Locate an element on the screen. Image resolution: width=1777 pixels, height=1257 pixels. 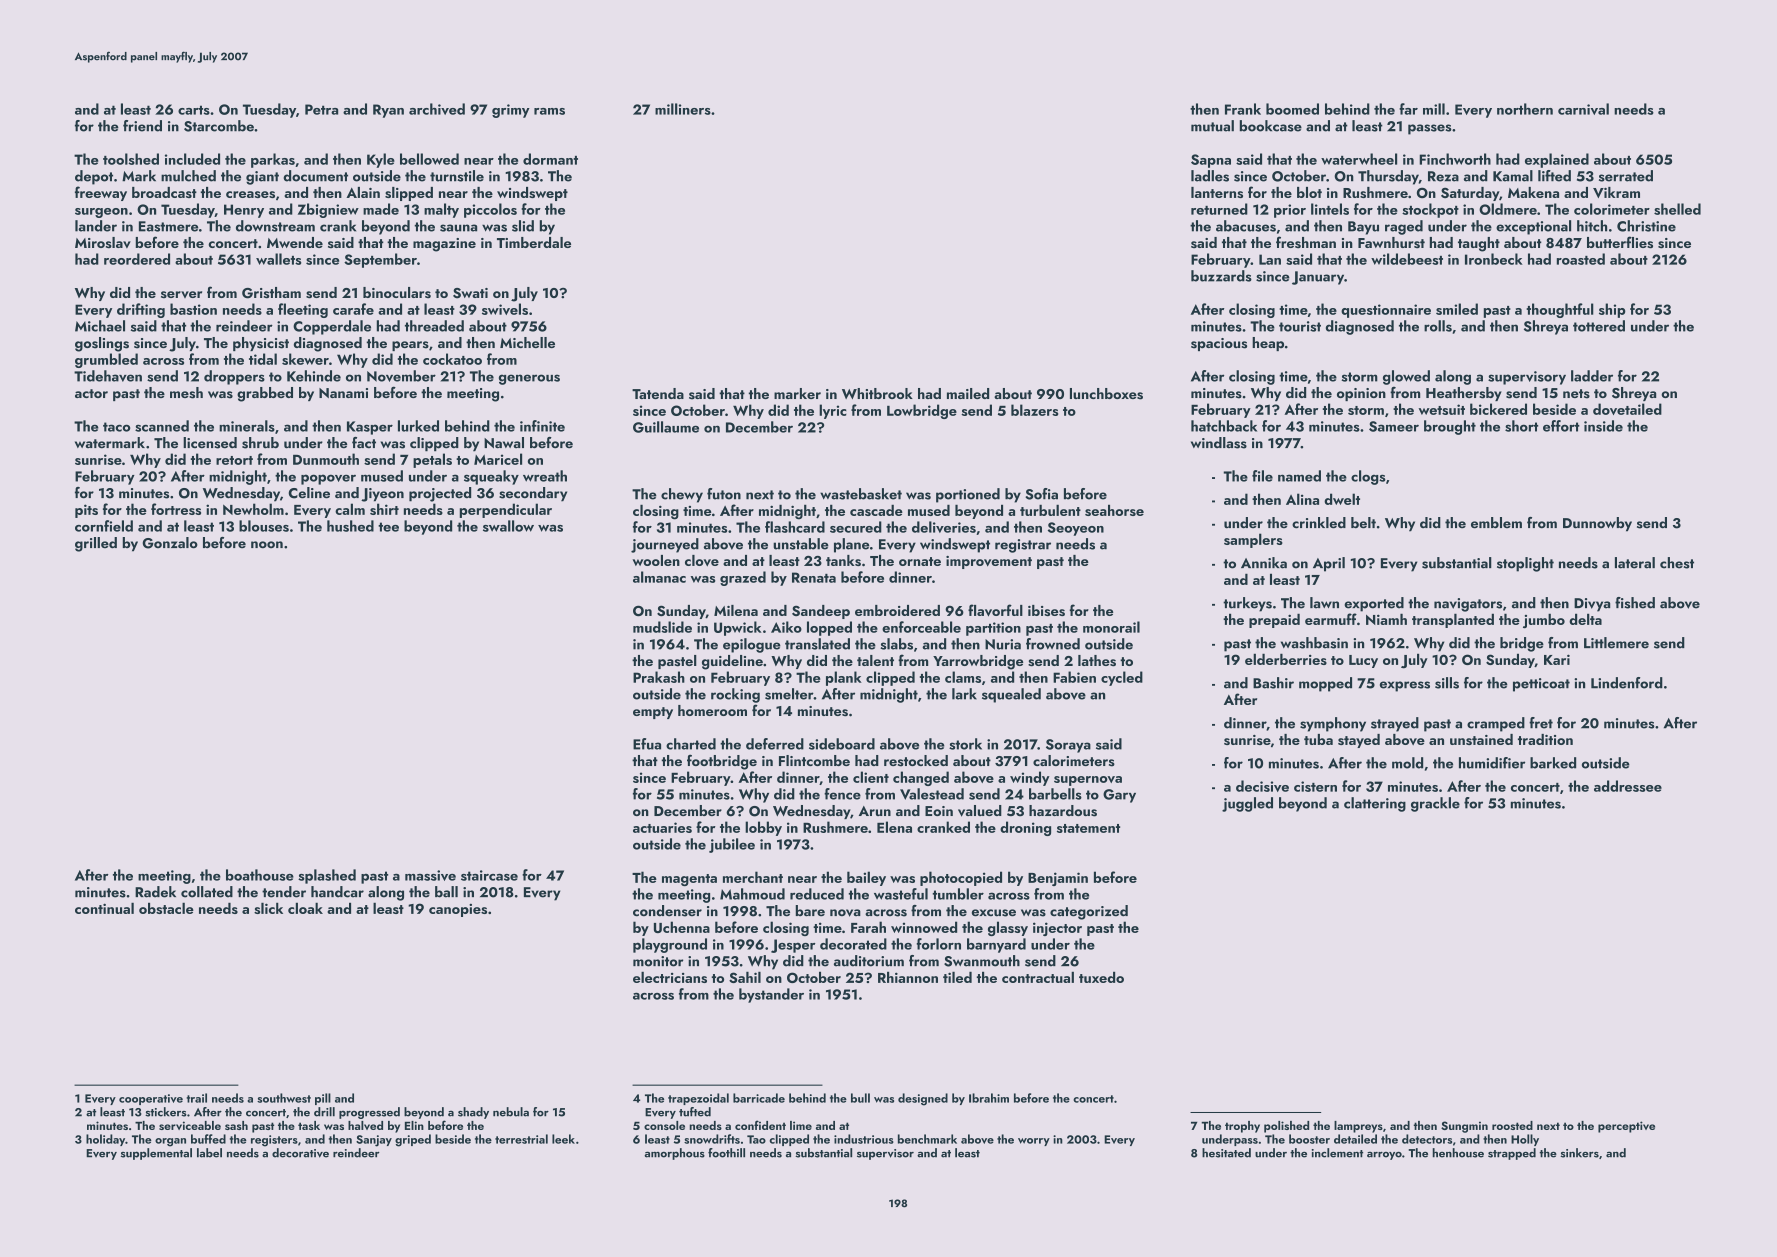
grazed is located at coordinates (743, 578).
